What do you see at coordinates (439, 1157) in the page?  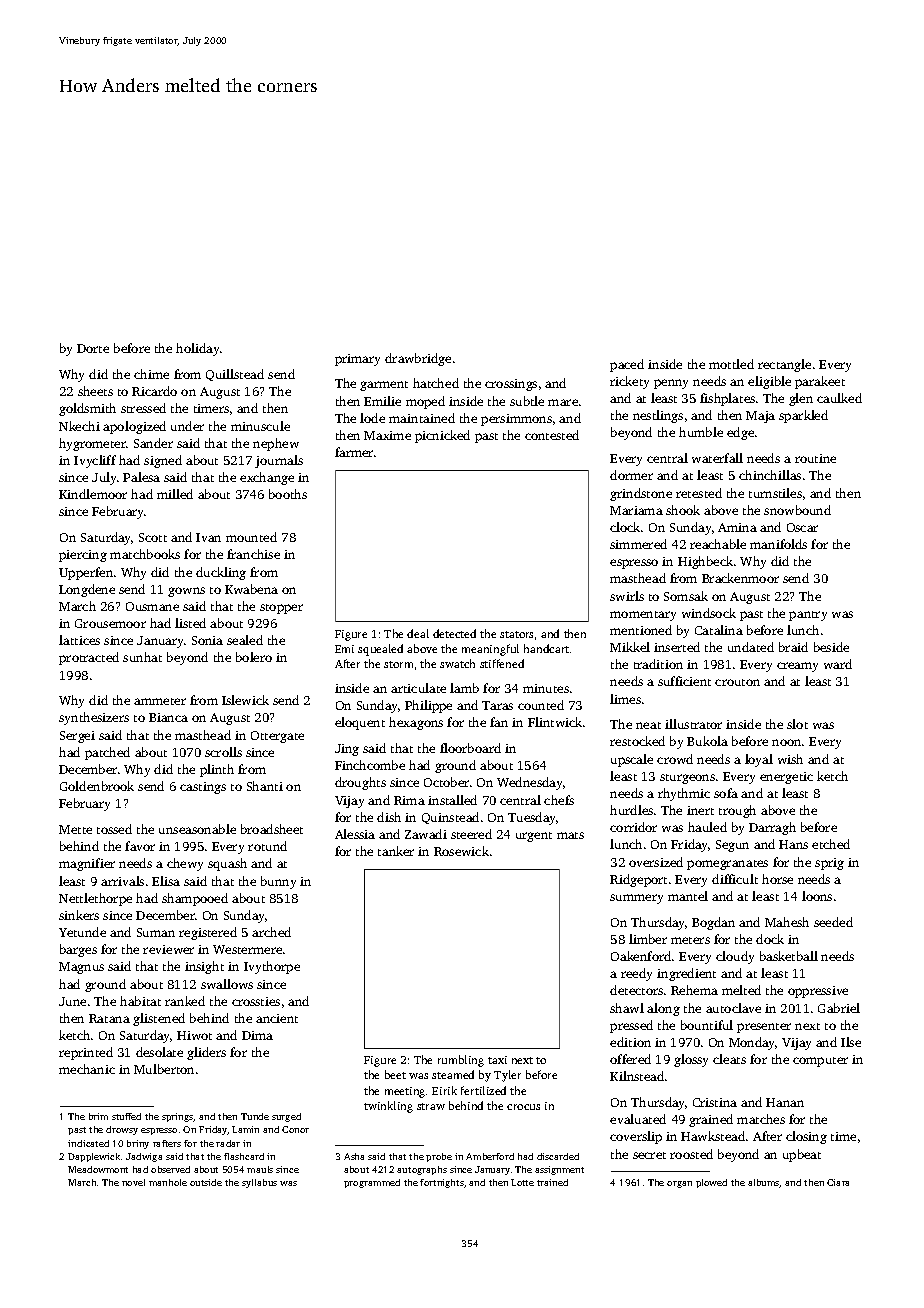 I see `probe` at bounding box center [439, 1157].
